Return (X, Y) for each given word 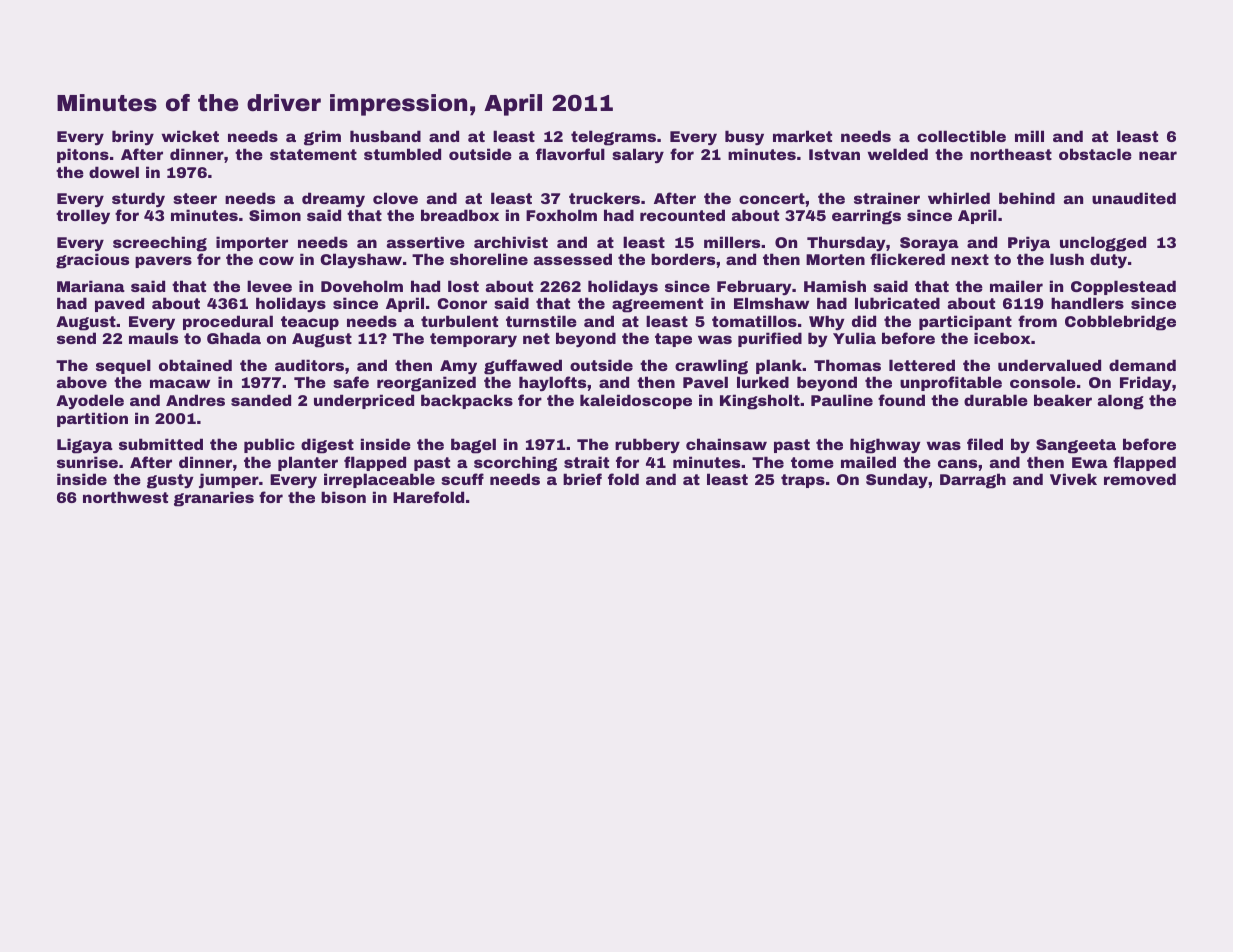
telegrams (613, 138)
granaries (214, 499)
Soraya (929, 244)
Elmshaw (771, 303)
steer (195, 198)
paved (119, 304)
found (901, 400)
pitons (83, 155)
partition (92, 419)
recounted (682, 215)
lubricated (897, 303)
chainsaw (726, 444)
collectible (961, 136)
